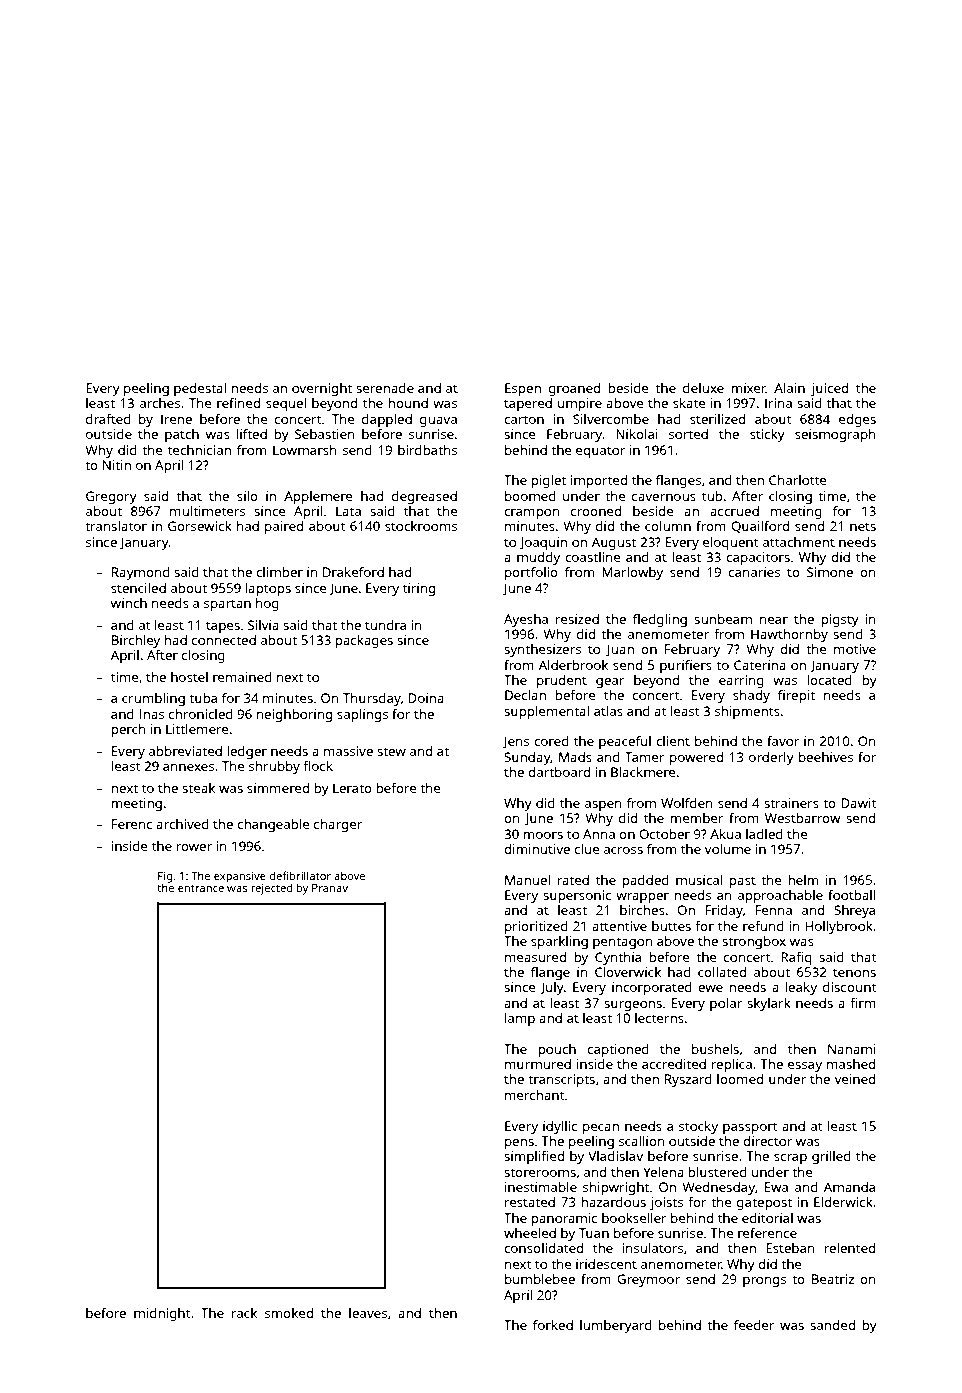 This screenshot has height=1393, width=962. Describe the element at coordinates (519, 1144) in the screenshot. I see `pens` at that location.
